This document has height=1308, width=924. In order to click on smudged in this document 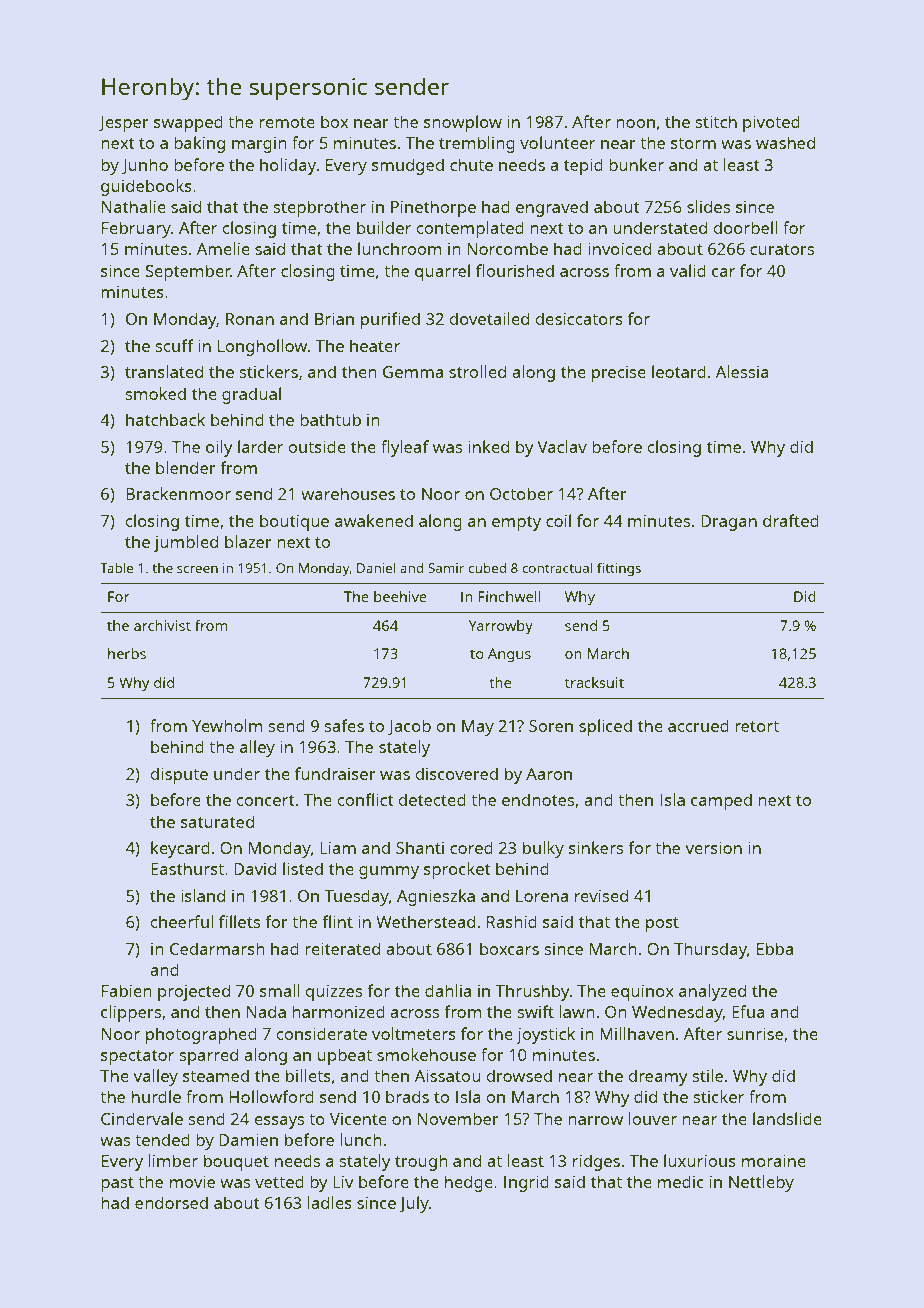, I will do `click(408, 166)`.
